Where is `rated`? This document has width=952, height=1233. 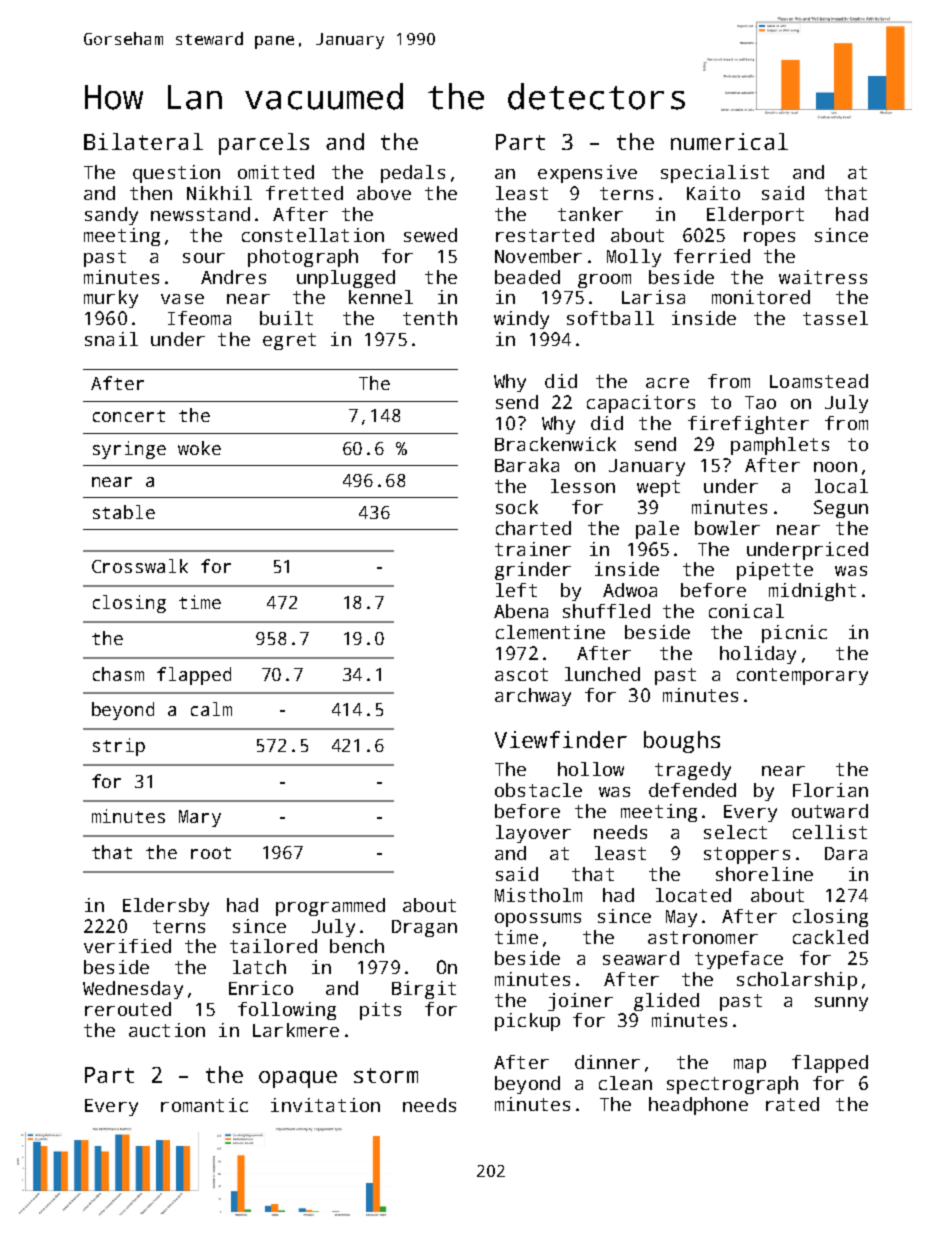 rated is located at coordinates (792, 1104).
